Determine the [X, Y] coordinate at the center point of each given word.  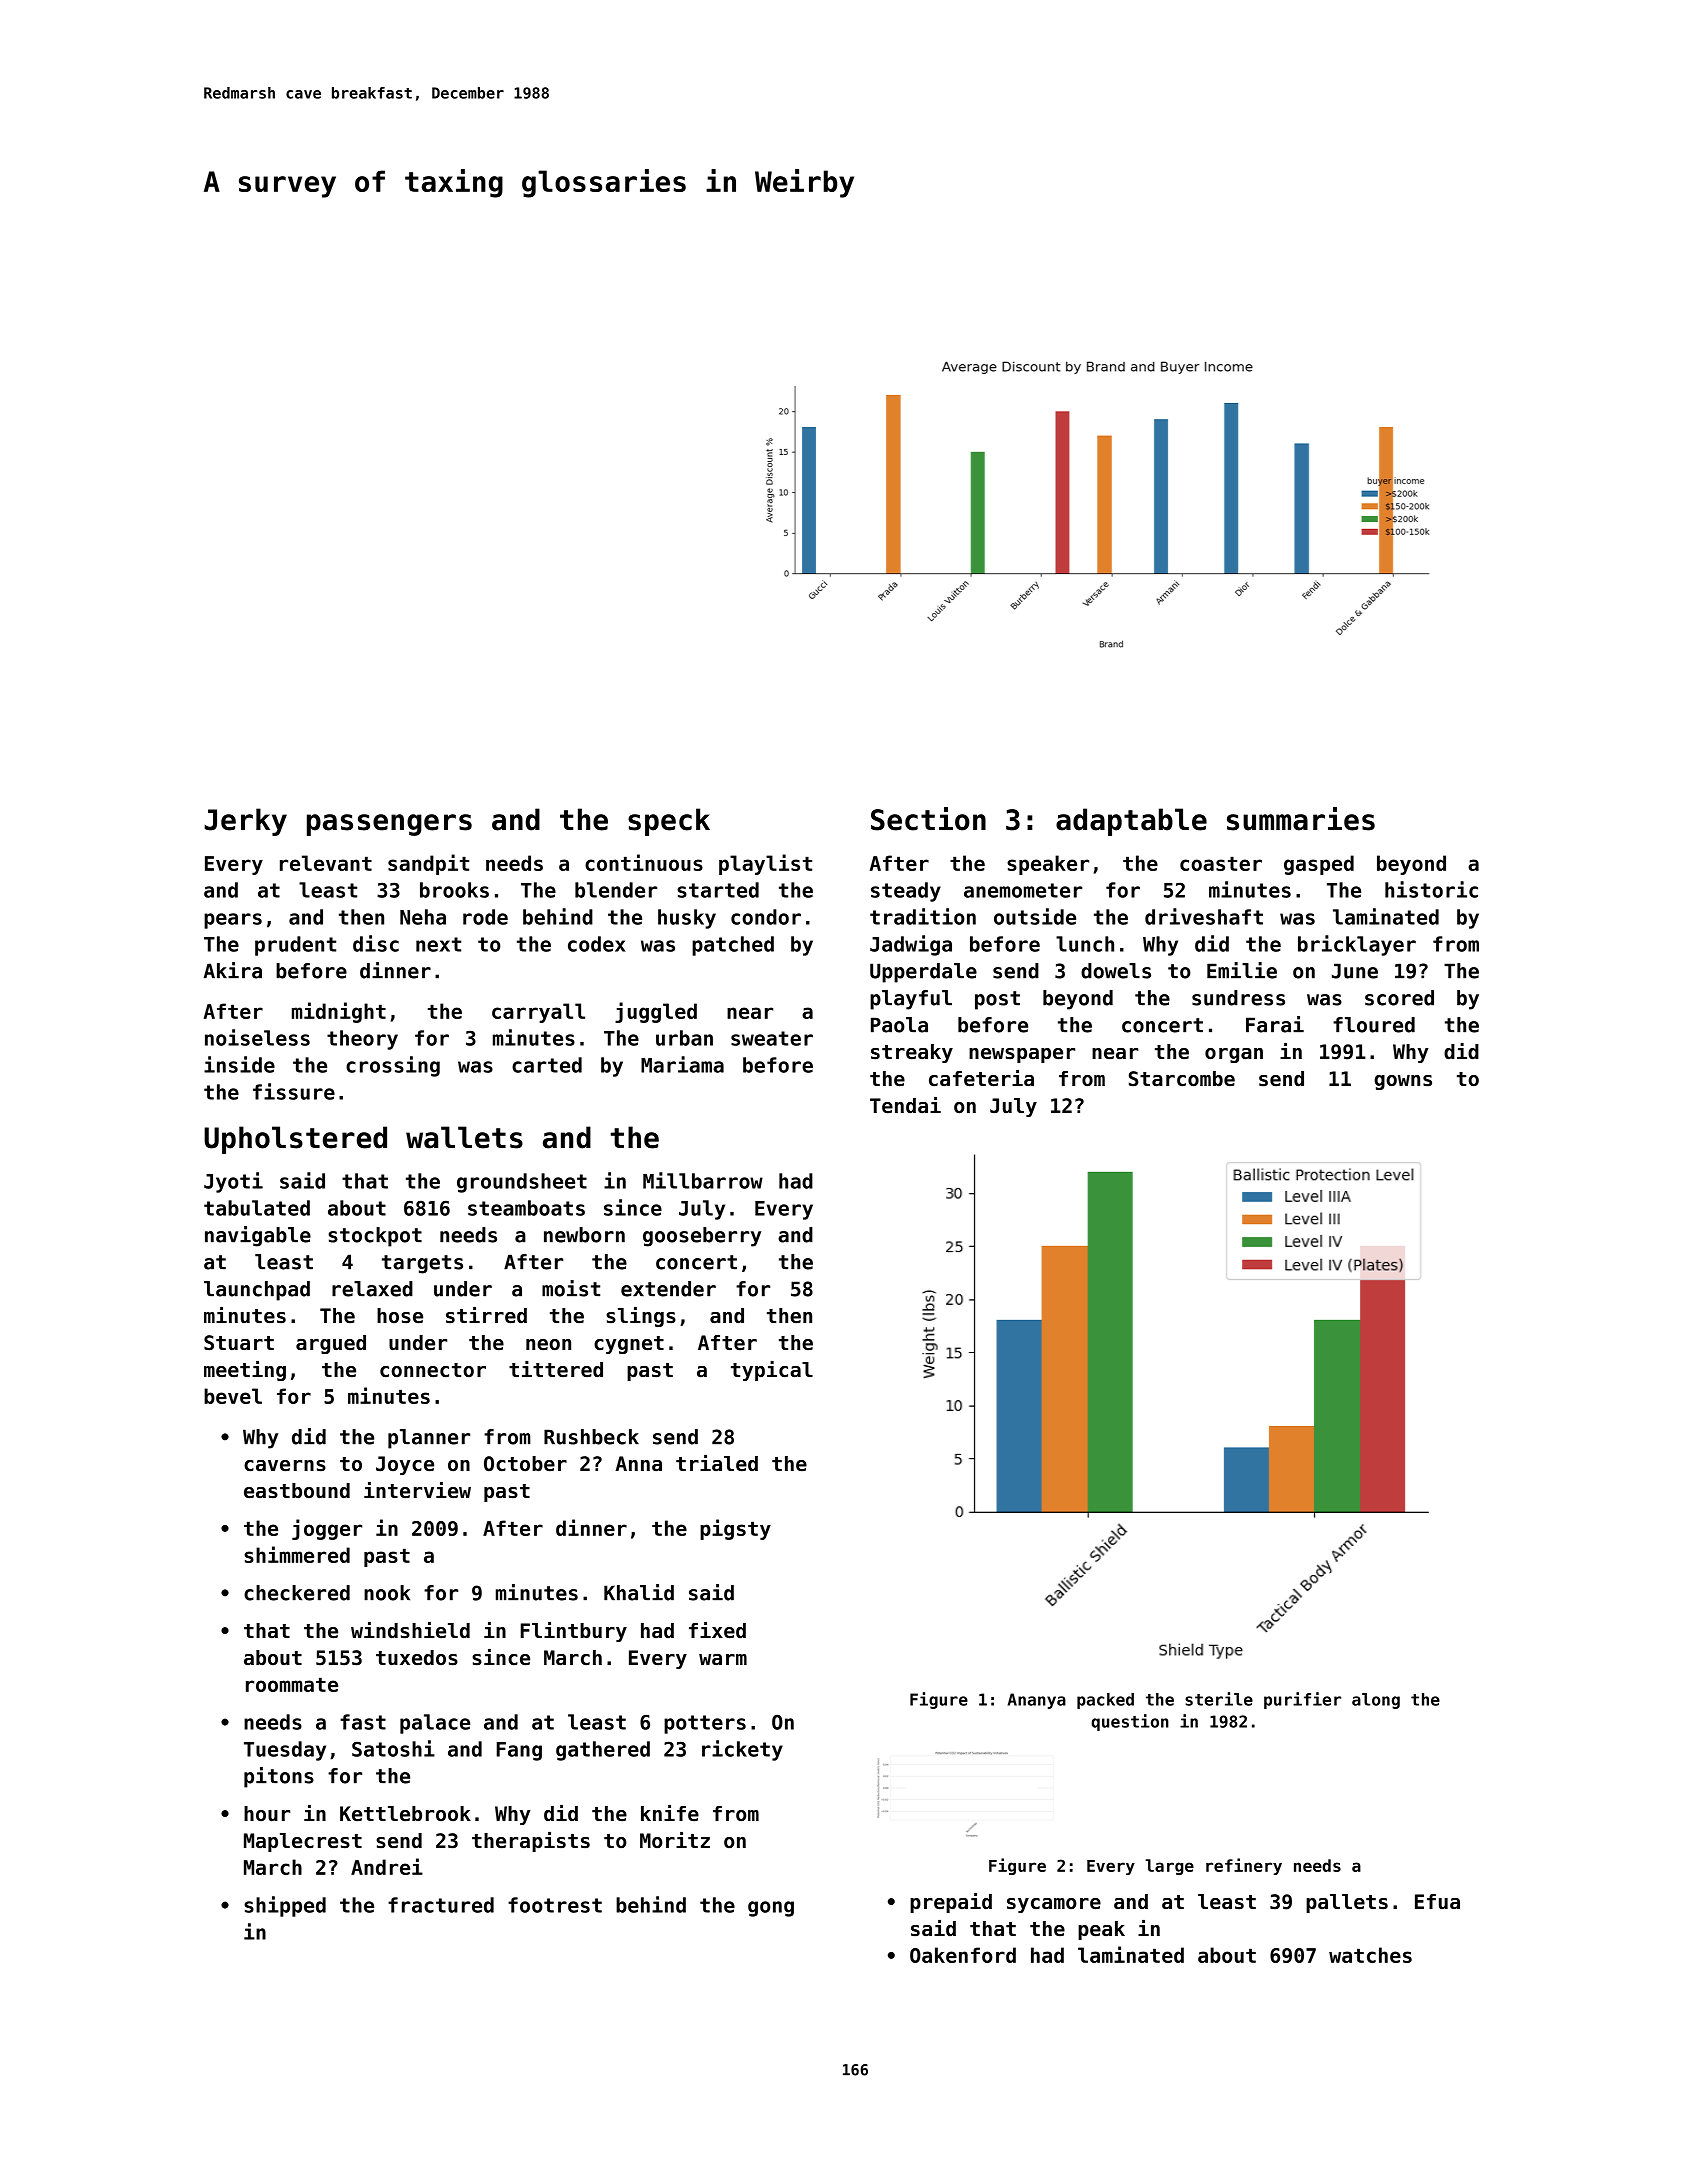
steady [906, 892]
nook [387, 1593]
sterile [1219, 1699]
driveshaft [1204, 916]
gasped [1319, 865]
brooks [454, 890]
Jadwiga [911, 945]
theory [362, 1040]
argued [331, 1344]
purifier [1302, 1700]
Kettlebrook [405, 1814]
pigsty [735, 1529]
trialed [717, 1463]
